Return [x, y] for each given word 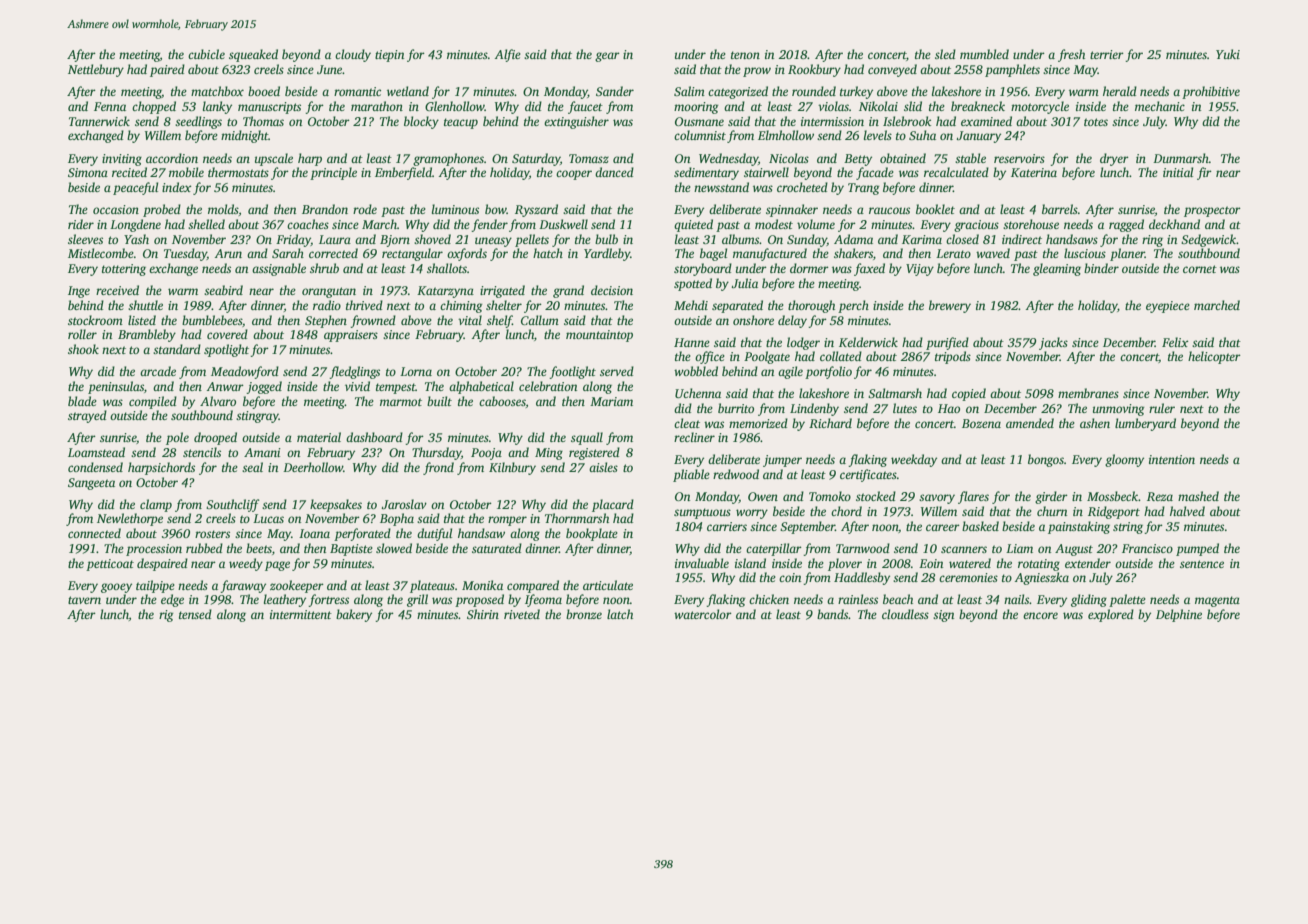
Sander [615, 91]
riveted [522, 614]
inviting [122, 160]
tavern [84, 600]
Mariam [611, 401]
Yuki [1228, 54]
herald [1120, 91]
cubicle [206, 54]
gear [607, 57]
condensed [95, 467]
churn [1052, 511]
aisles [603, 467]
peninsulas [116, 387]
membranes [1088, 393]
